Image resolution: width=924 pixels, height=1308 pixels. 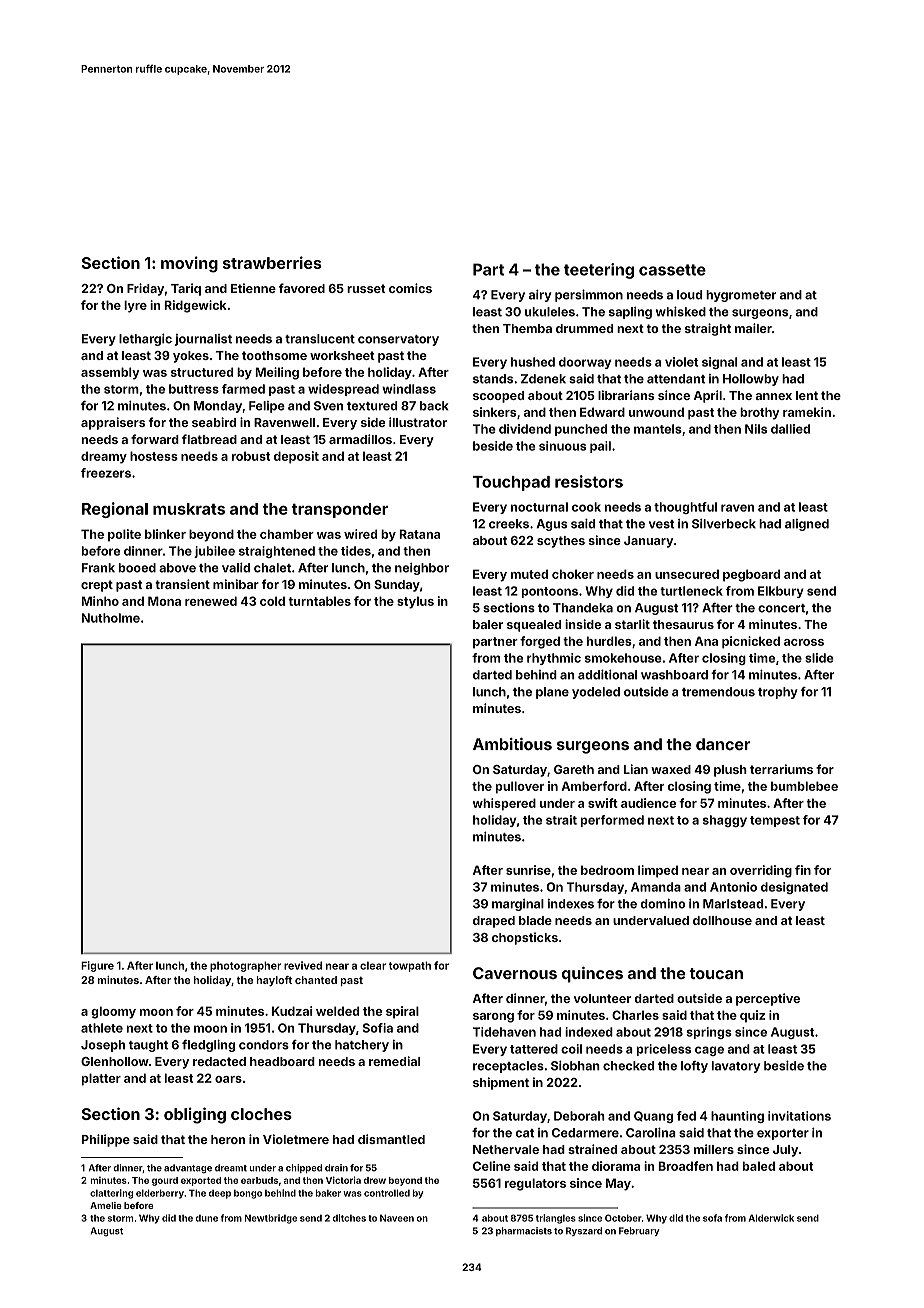 I want to click on tempest, so click(x=775, y=821).
